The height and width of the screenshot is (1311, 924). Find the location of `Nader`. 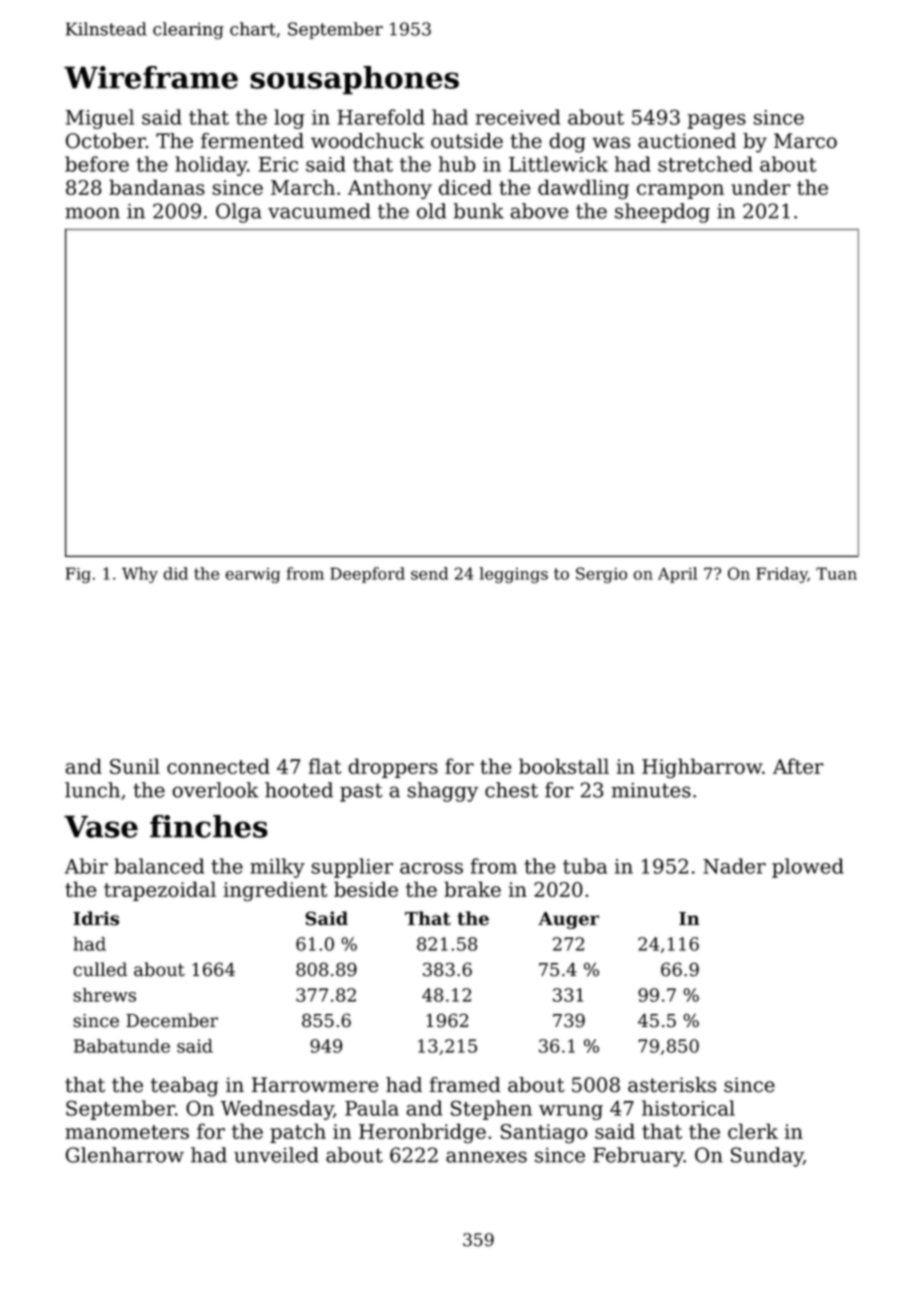

Nader is located at coordinates (734, 866).
